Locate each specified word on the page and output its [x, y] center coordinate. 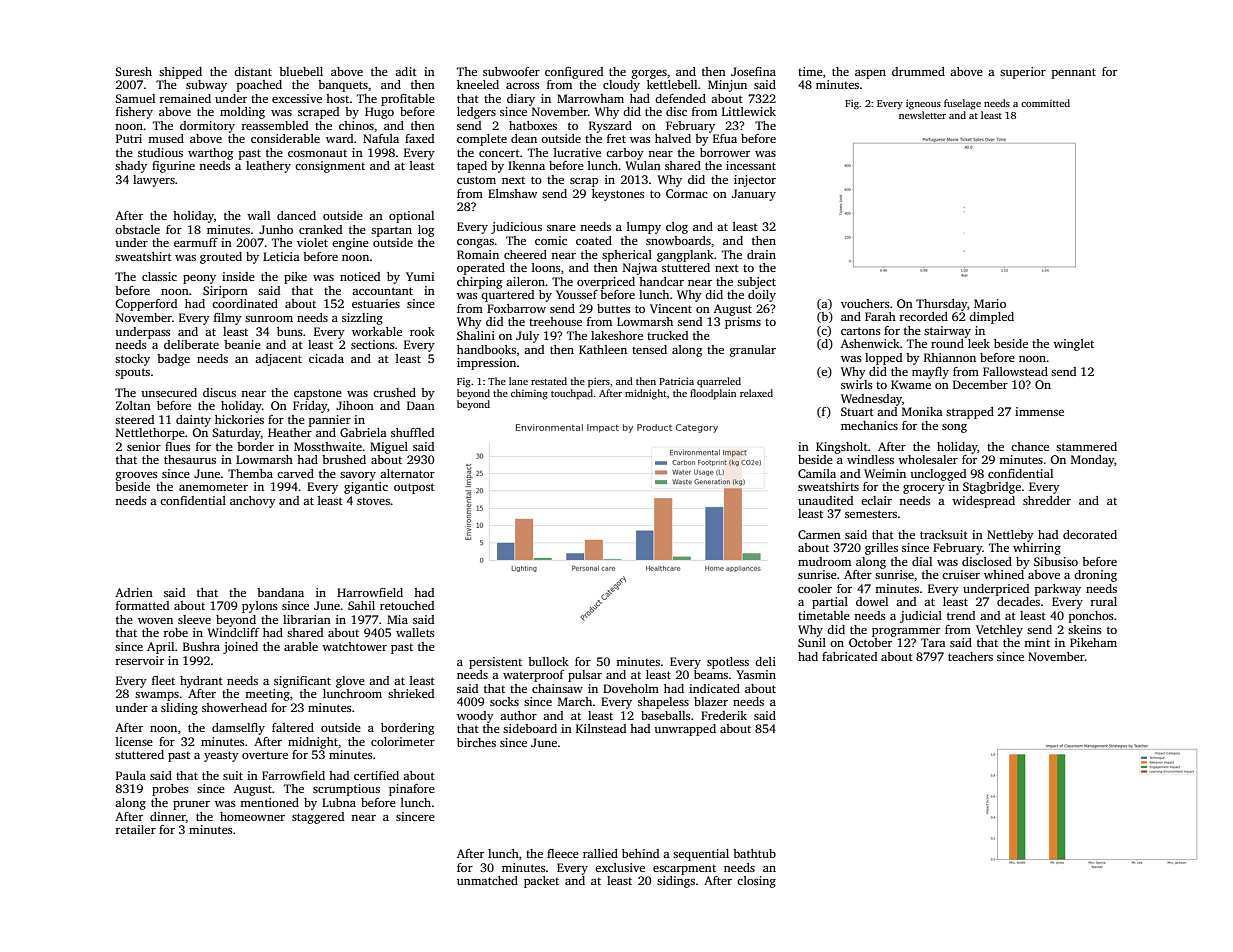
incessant [751, 165]
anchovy [253, 502]
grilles [881, 549]
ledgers [476, 113]
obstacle [137, 229]
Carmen [819, 534]
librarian [307, 619]
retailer [135, 829]
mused [166, 138]
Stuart [857, 411]
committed [1045, 103]
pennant [1074, 73]
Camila [817, 473]
